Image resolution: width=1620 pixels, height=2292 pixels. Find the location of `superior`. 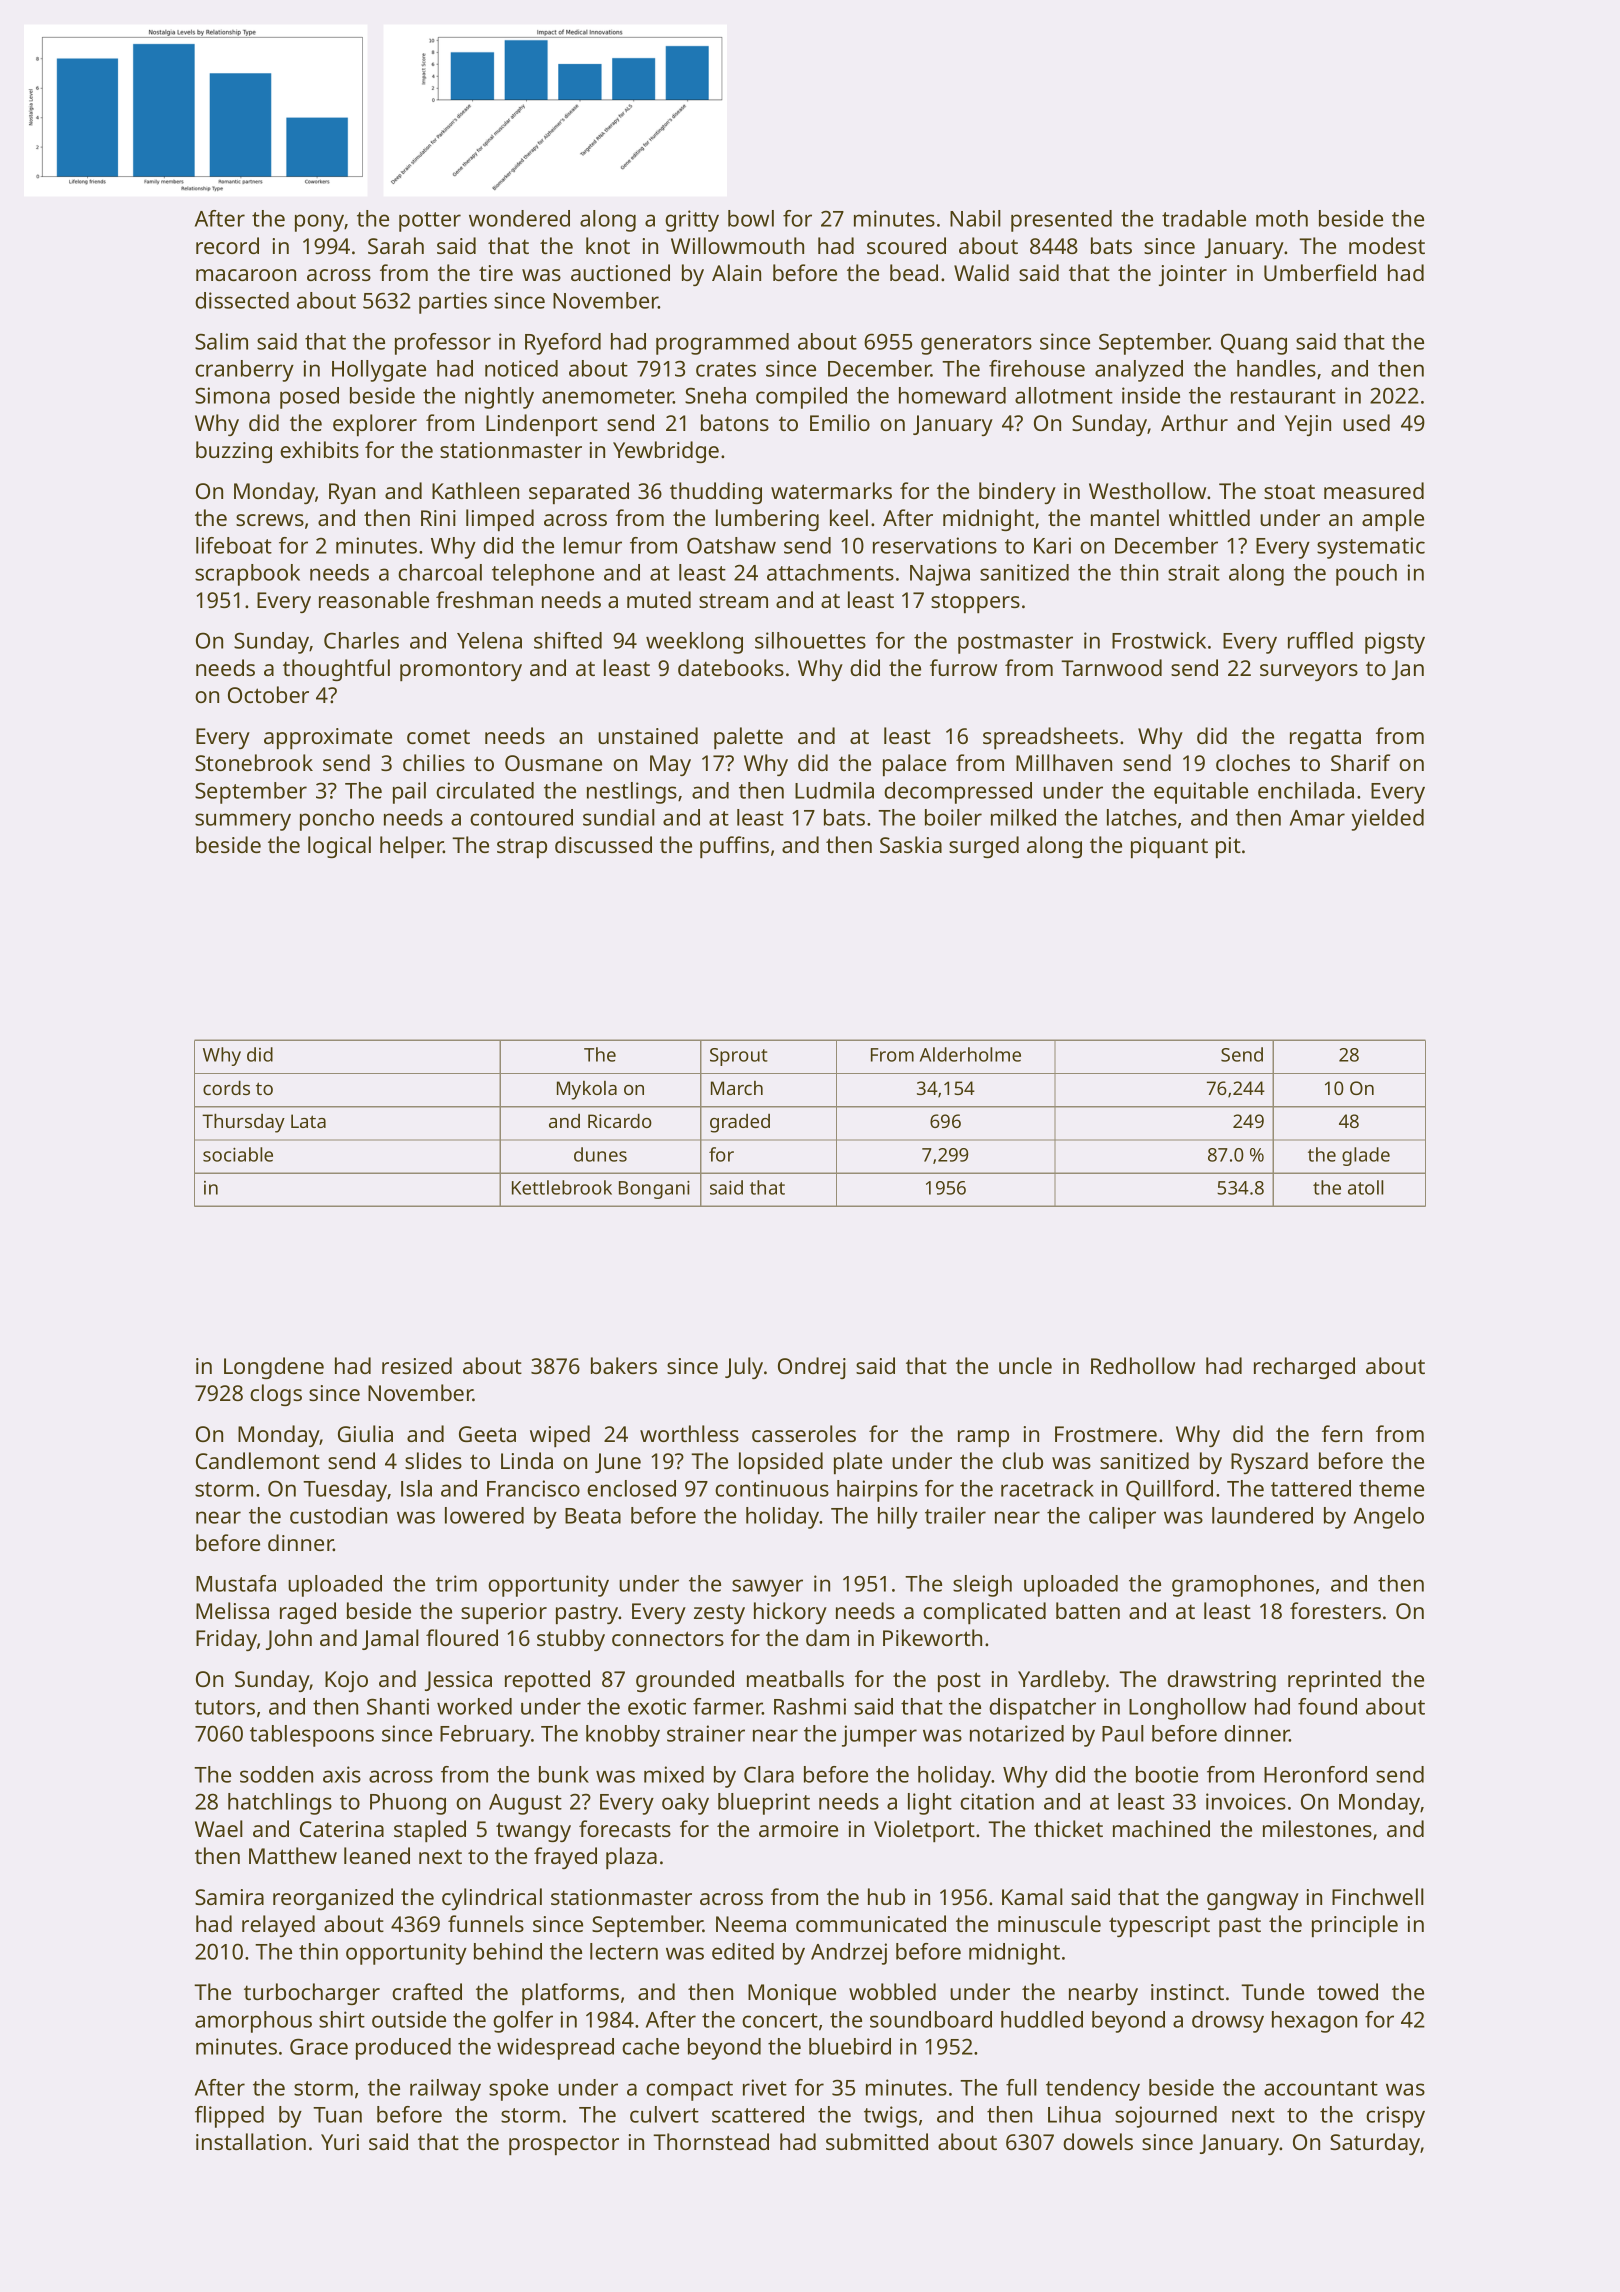

superior is located at coordinates (504, 1613).
